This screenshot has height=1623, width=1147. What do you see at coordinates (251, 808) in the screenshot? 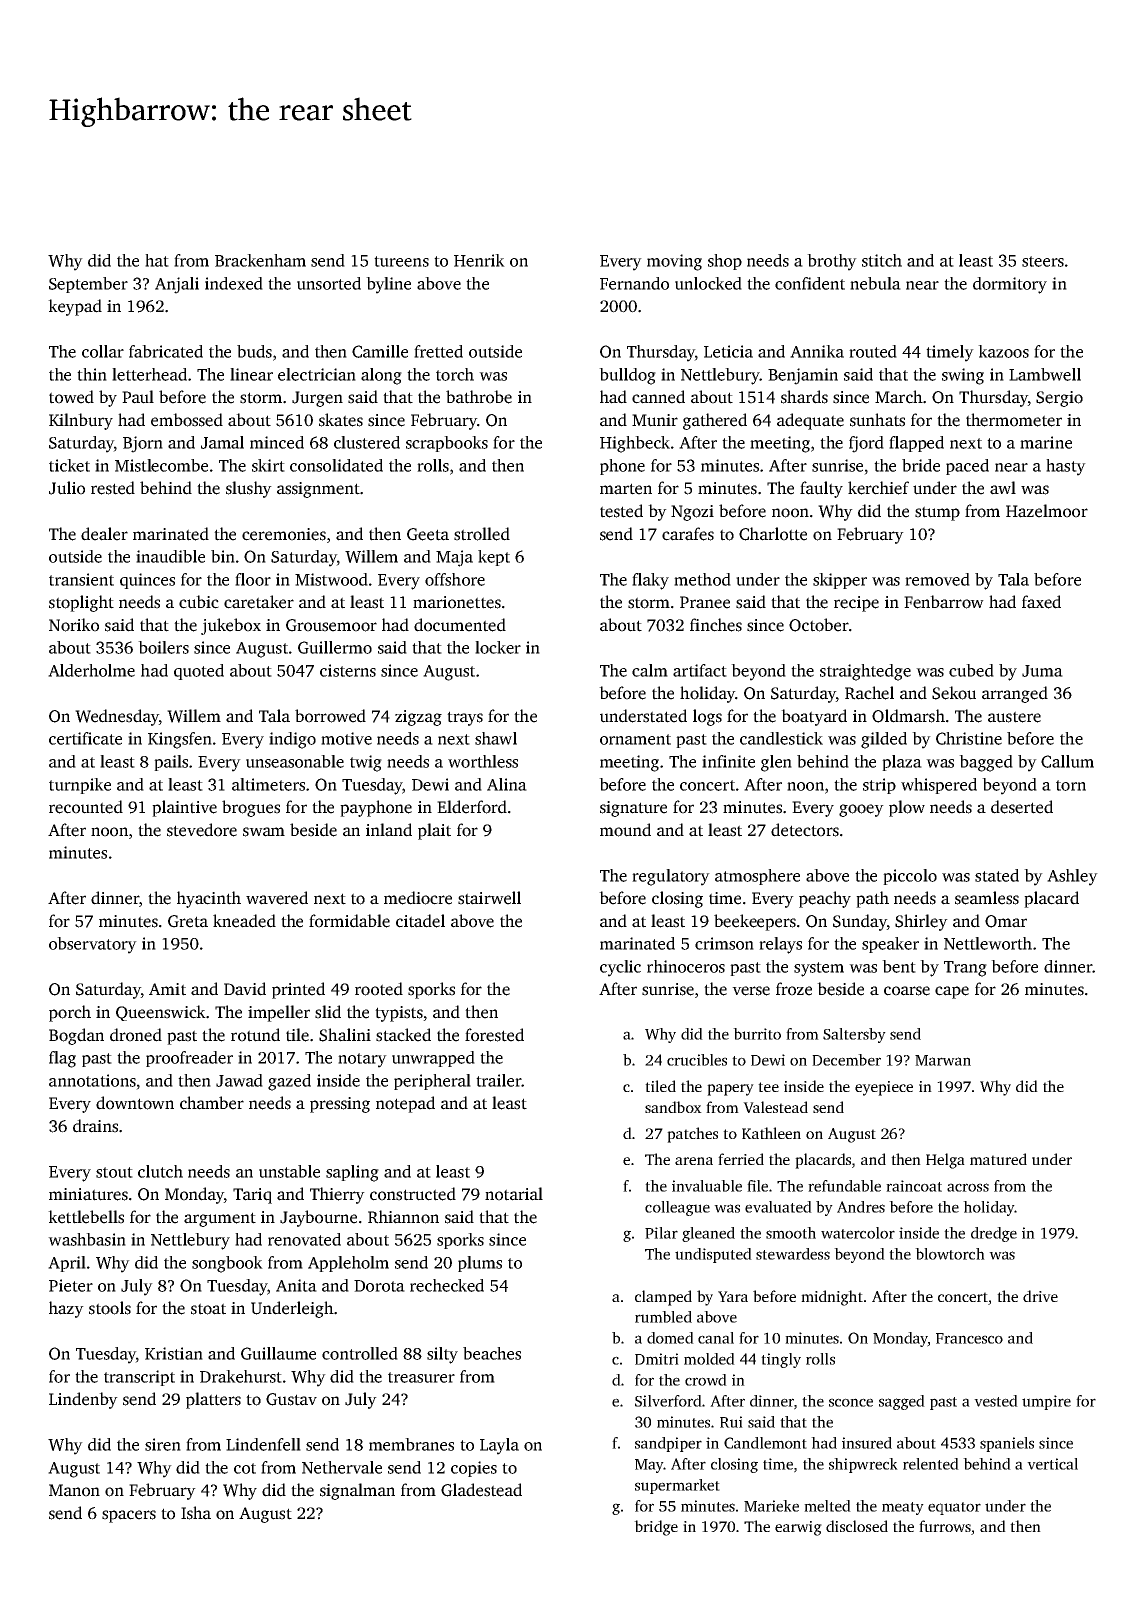
I see `brogues` at bounding box center [251, 808].
